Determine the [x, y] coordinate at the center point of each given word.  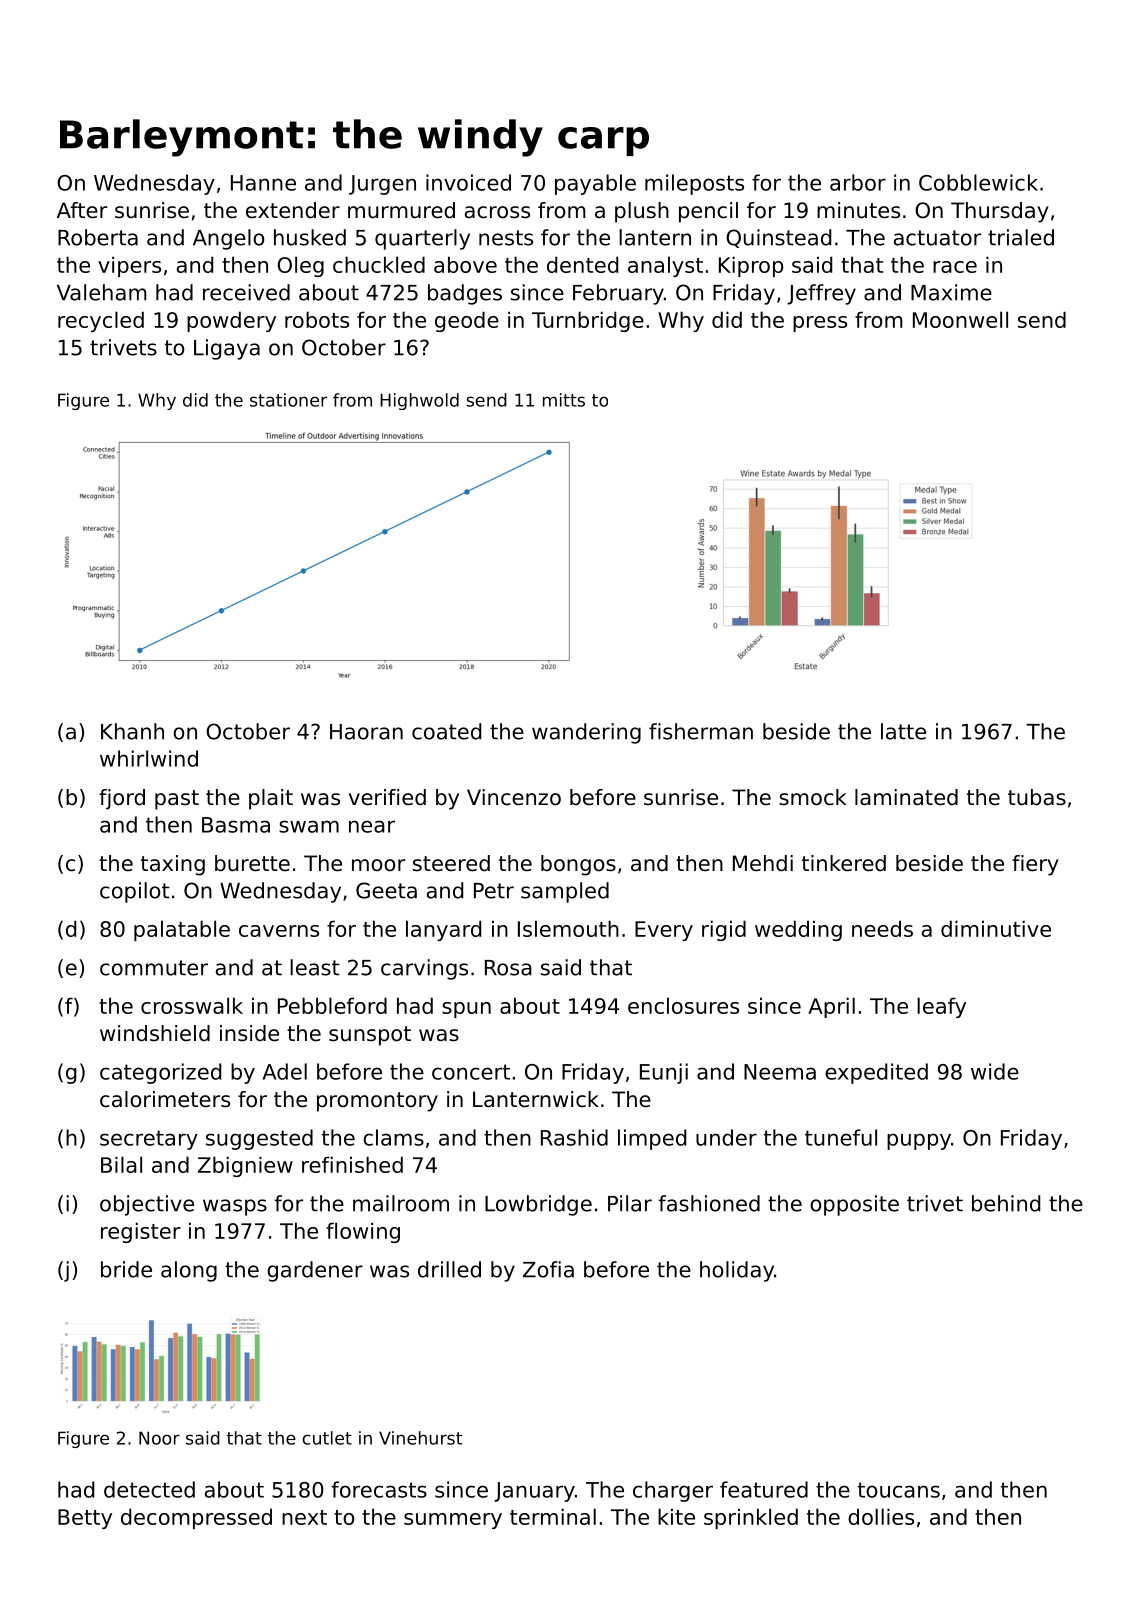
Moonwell [960, 319]
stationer [288, 400]
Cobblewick [978, 182]
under [726, 1137]
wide [995, 1071]
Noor [159, 1438]
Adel [285, 1071]
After [82, 210]
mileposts [694, 184]
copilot [135, 892]
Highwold [419, 401]
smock [812, 797]
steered [451, 863]
